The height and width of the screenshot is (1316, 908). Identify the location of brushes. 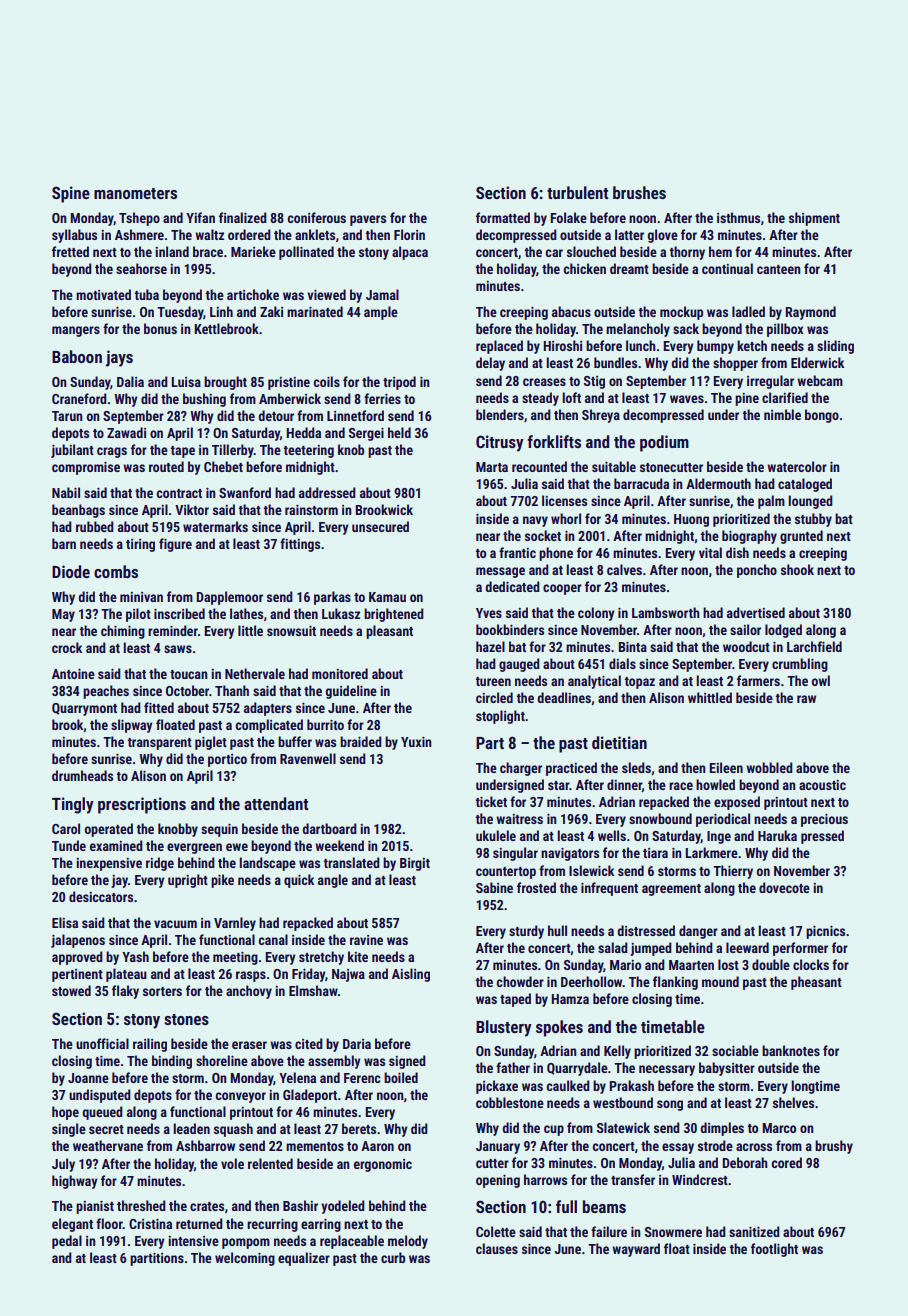
(639, 192).
